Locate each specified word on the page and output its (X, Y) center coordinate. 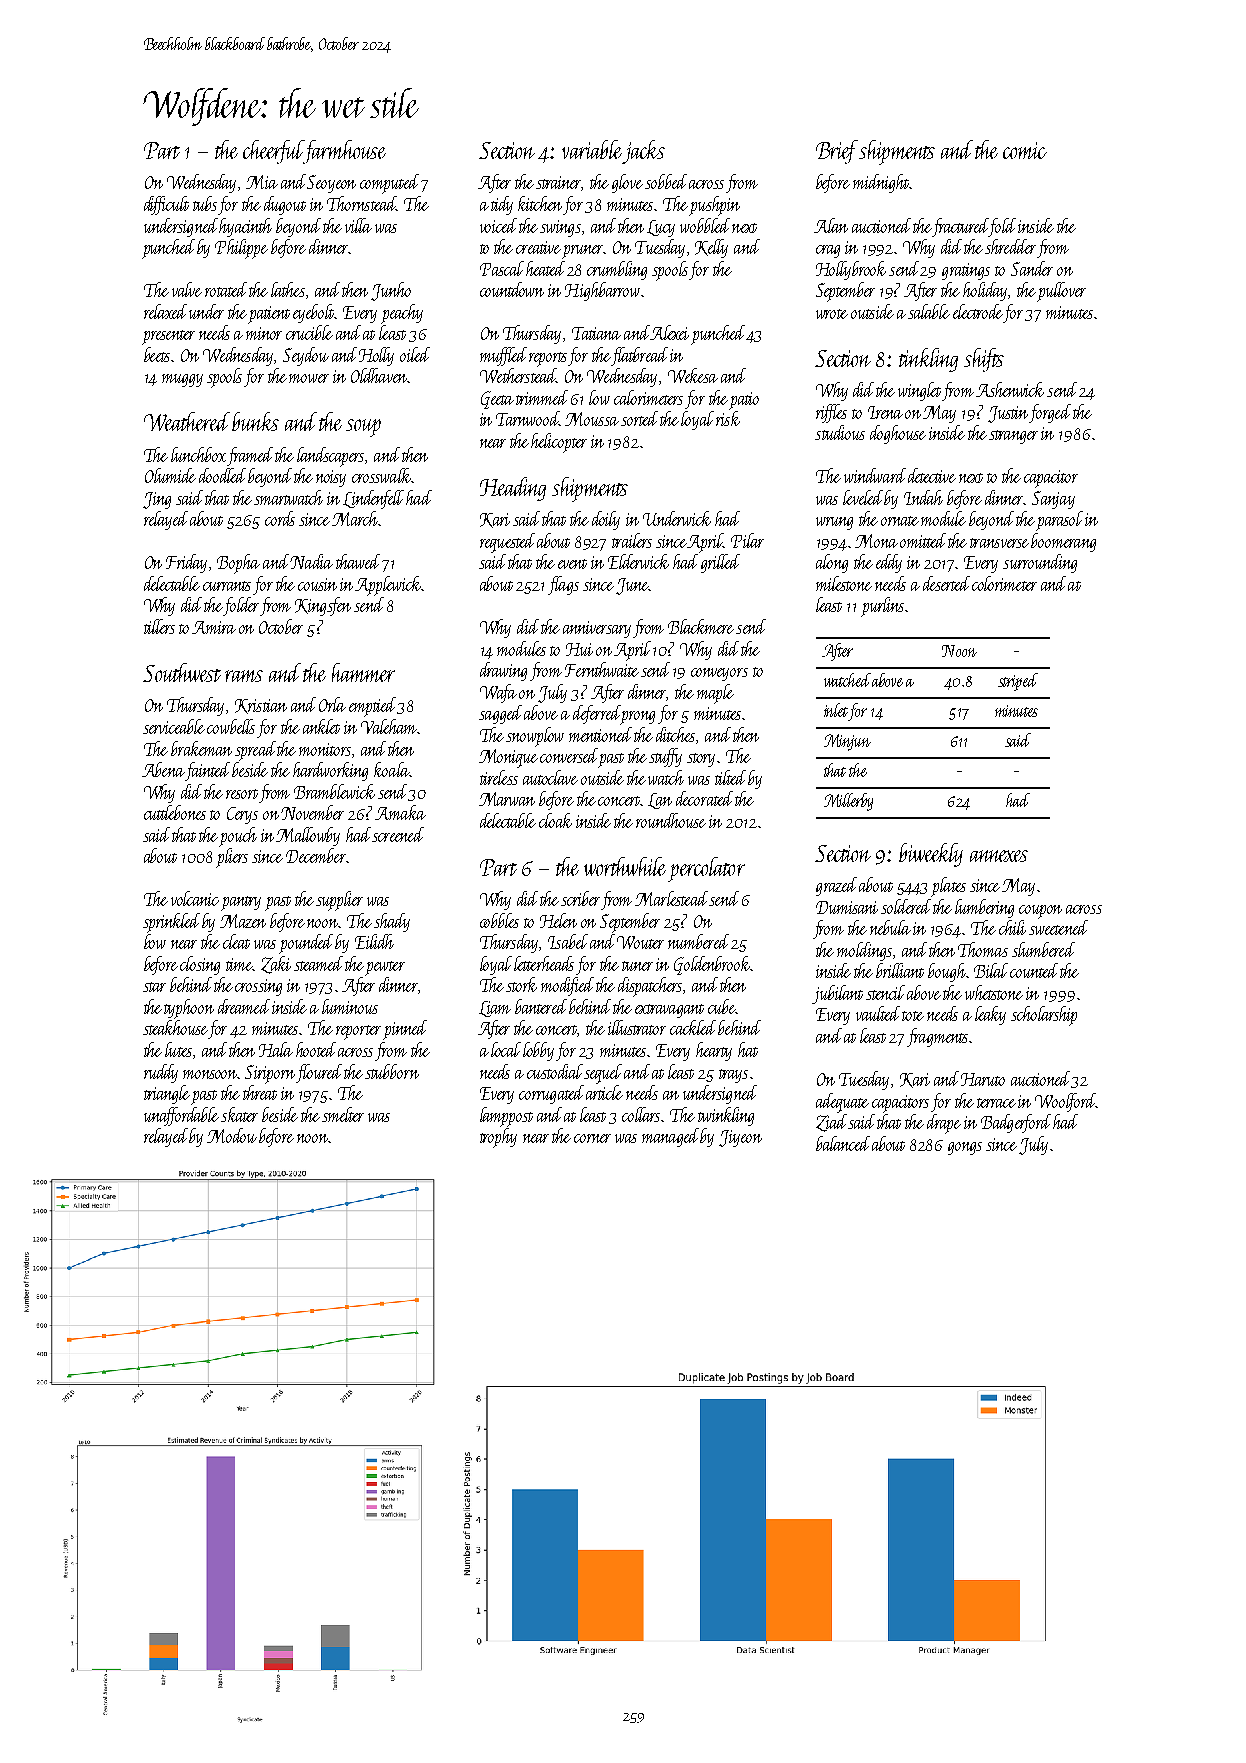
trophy (498, 1138)
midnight (881, 183)
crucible (309, 332)
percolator (706, 869)
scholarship (1044, 1016)
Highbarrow (602, 291)
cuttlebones (175, 812)
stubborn (392, 1071)
